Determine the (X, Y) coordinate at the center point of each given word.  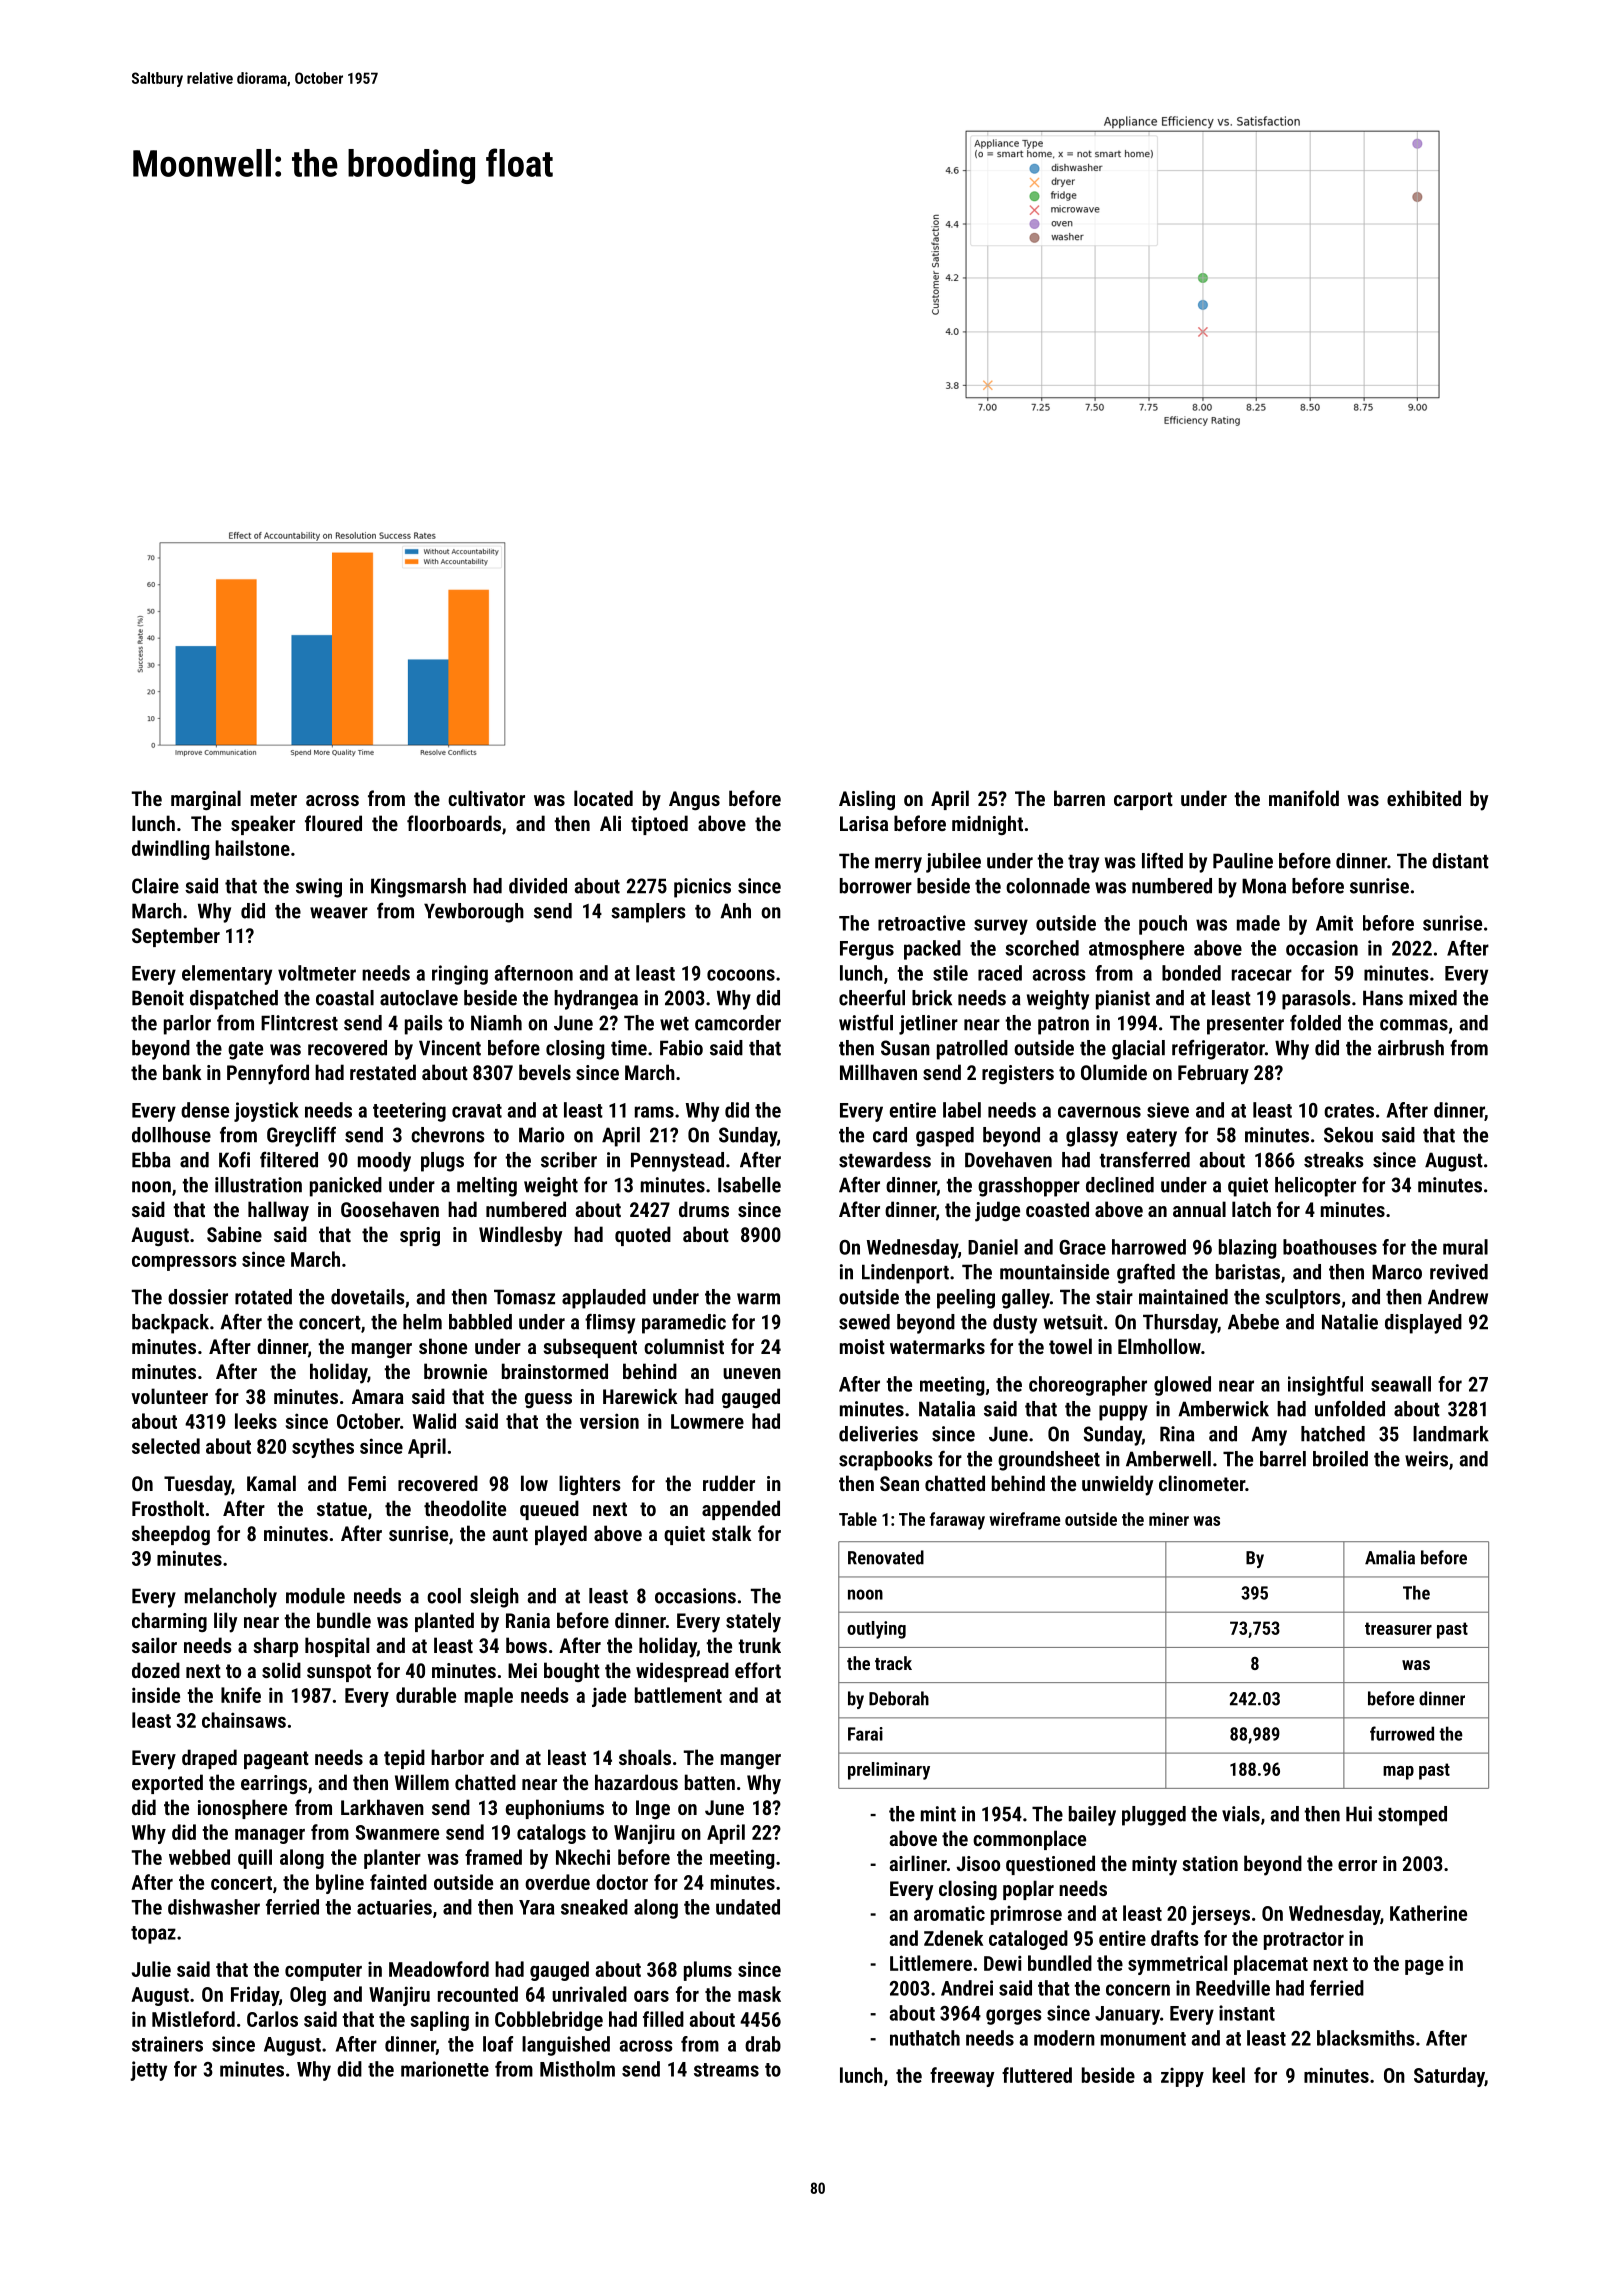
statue (342, 1509)
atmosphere (1136, 950)
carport (1143, 801)
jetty (148, 2071)
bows (526, 1645)
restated (383, 1072)
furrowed (1402, 1733)
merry (898, 865)
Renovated (886, 1557)
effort (758, 1670)
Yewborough (474, 913)
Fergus (867, 950)
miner (1169, 1519)
